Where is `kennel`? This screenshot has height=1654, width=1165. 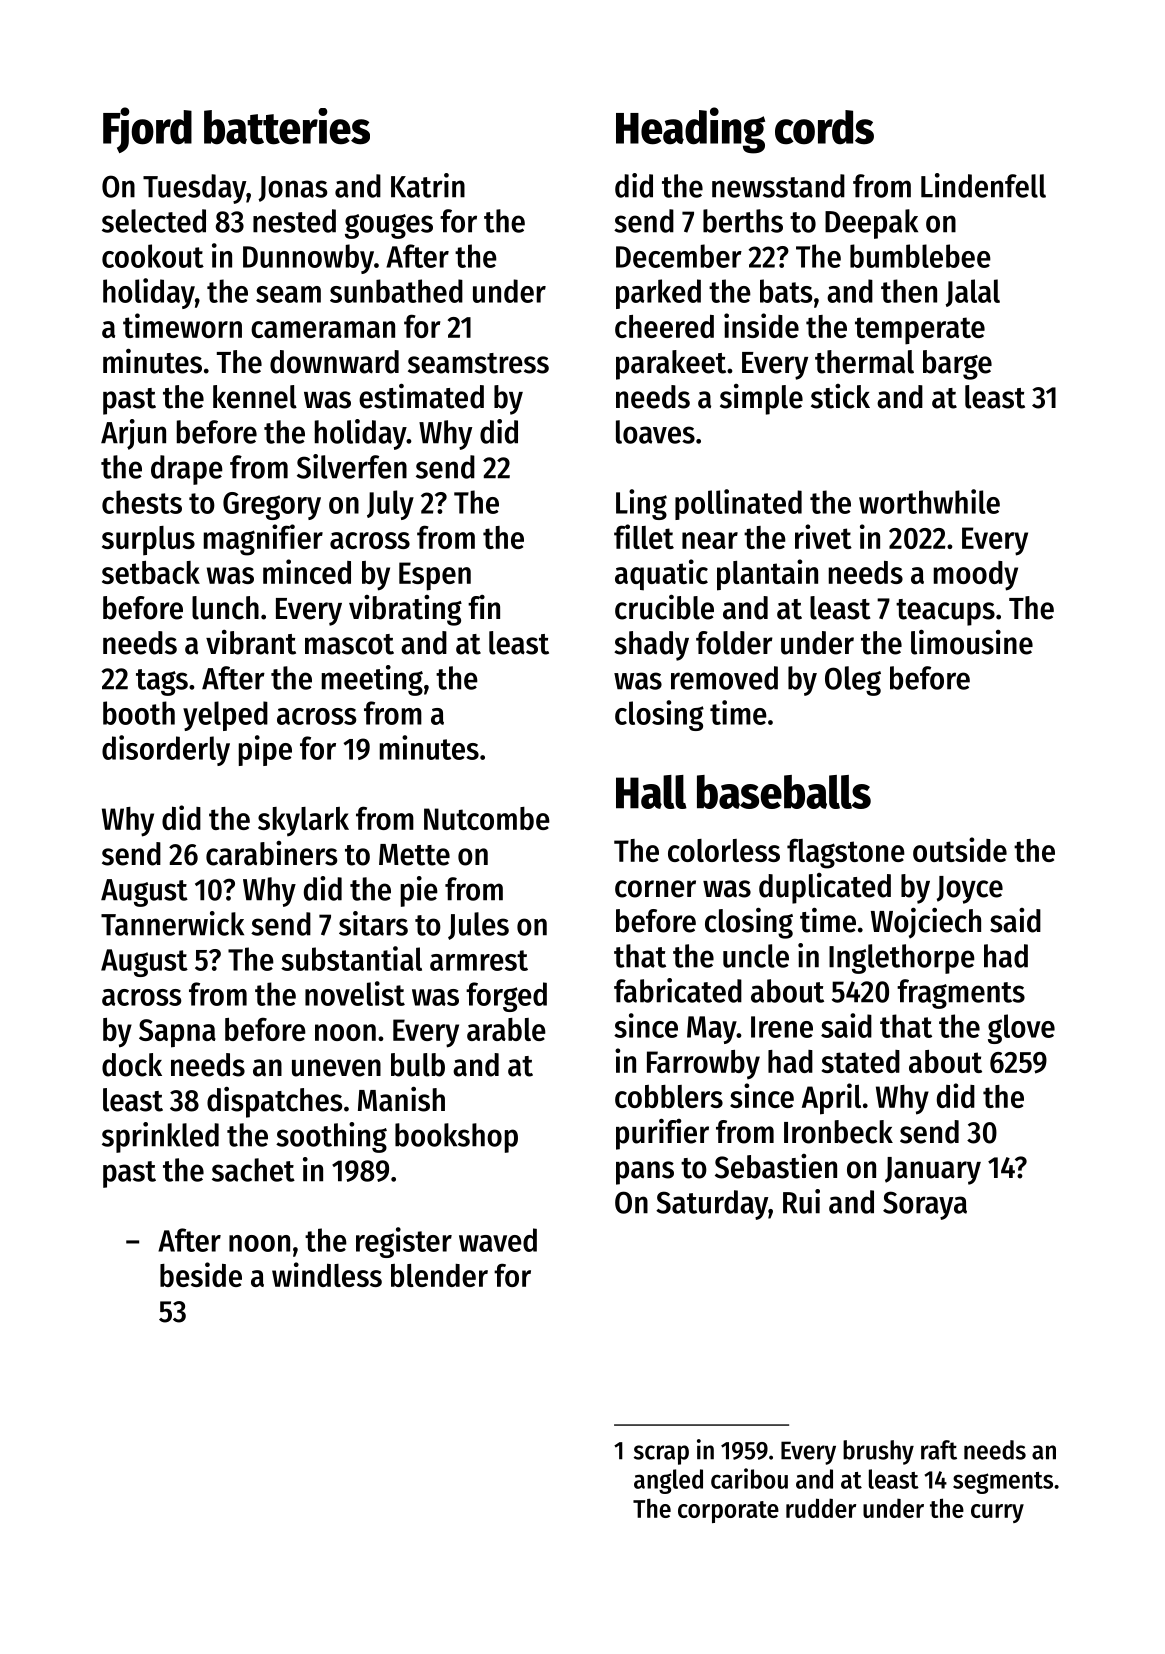 kennel is located at coordinates (255, 397).
